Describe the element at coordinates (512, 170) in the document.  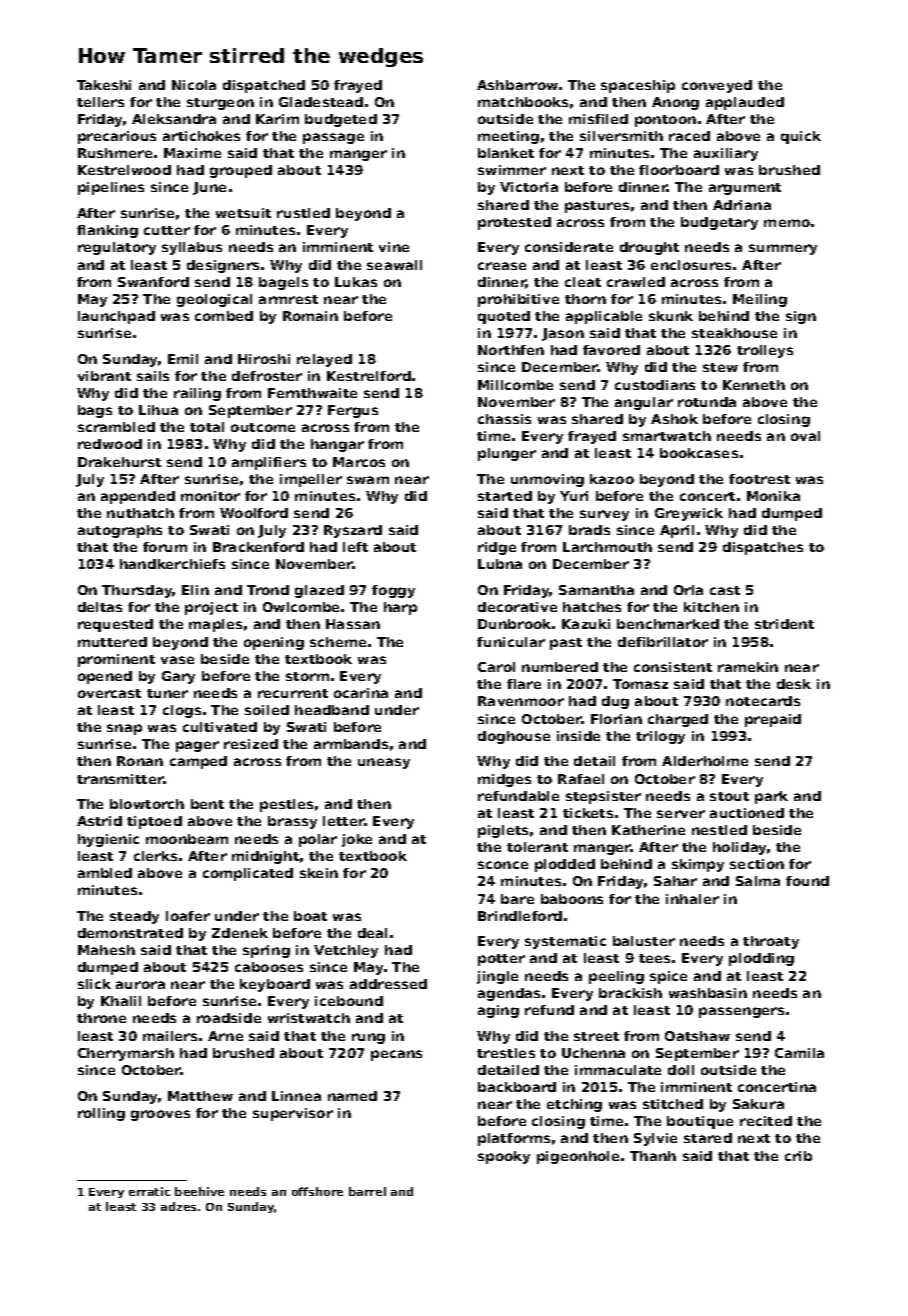
I see `swimmer` at that location.
